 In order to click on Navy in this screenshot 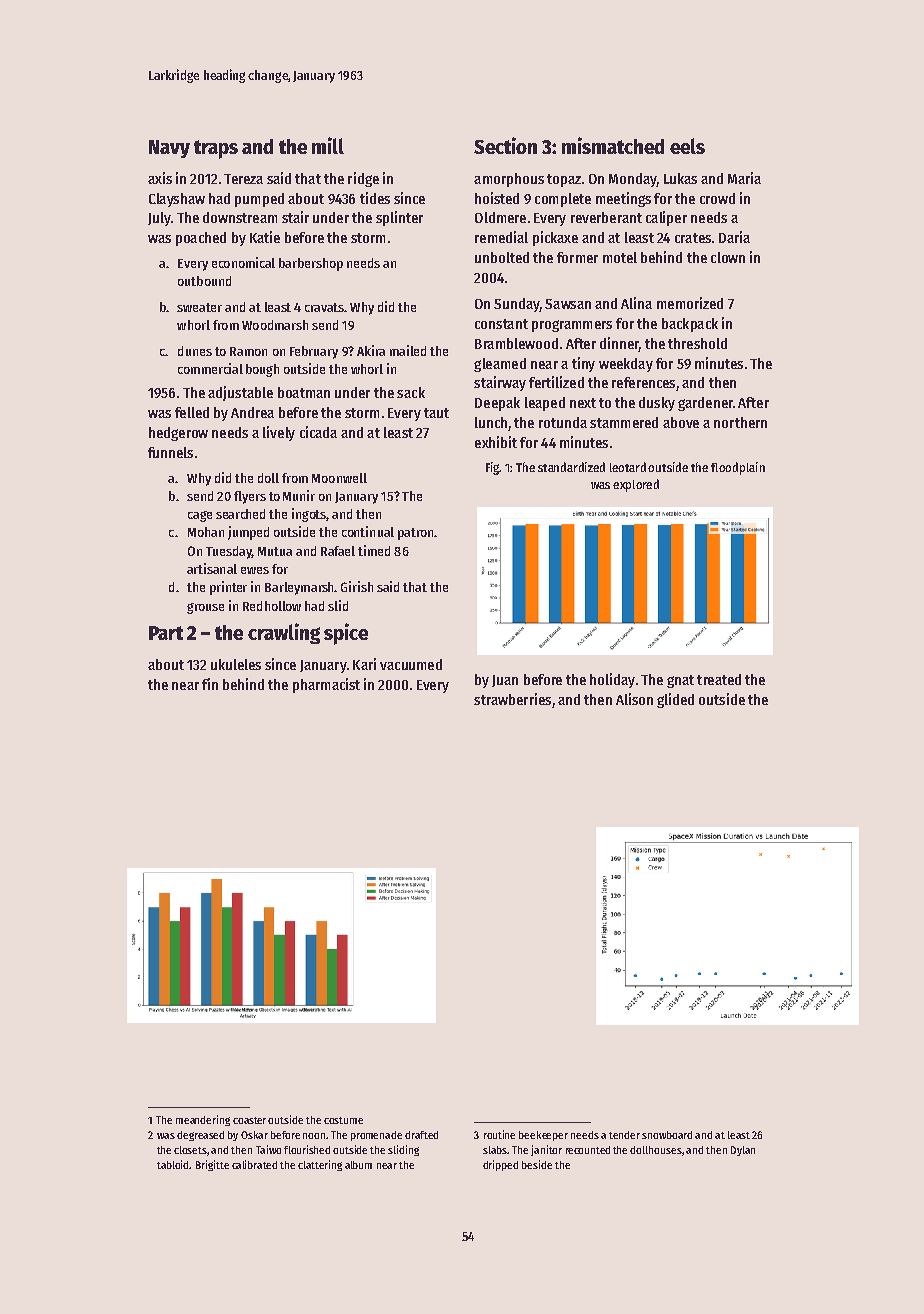, I will do `click(169, 149)`.
